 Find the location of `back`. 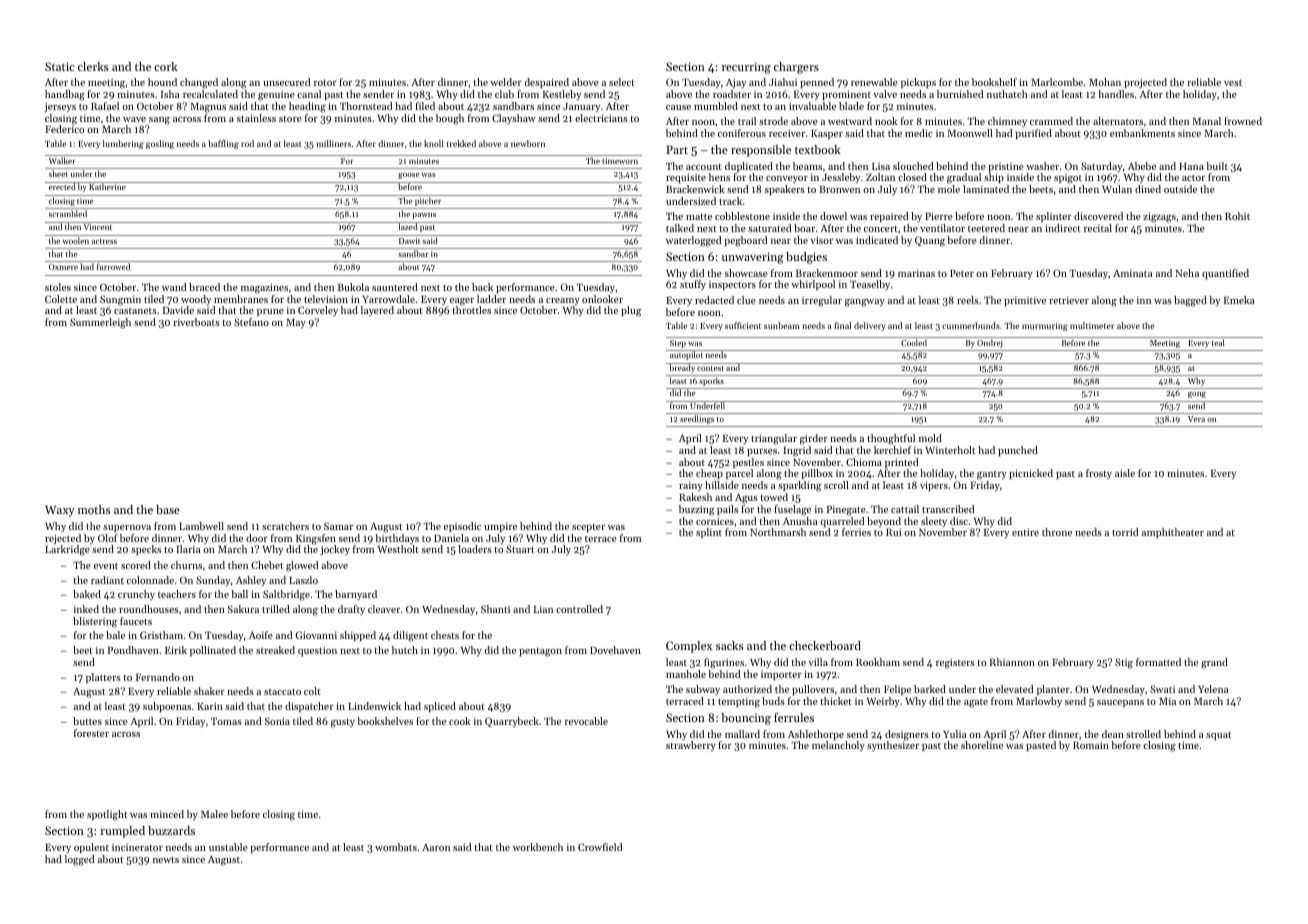

back is located at coordinates (482, 287).
